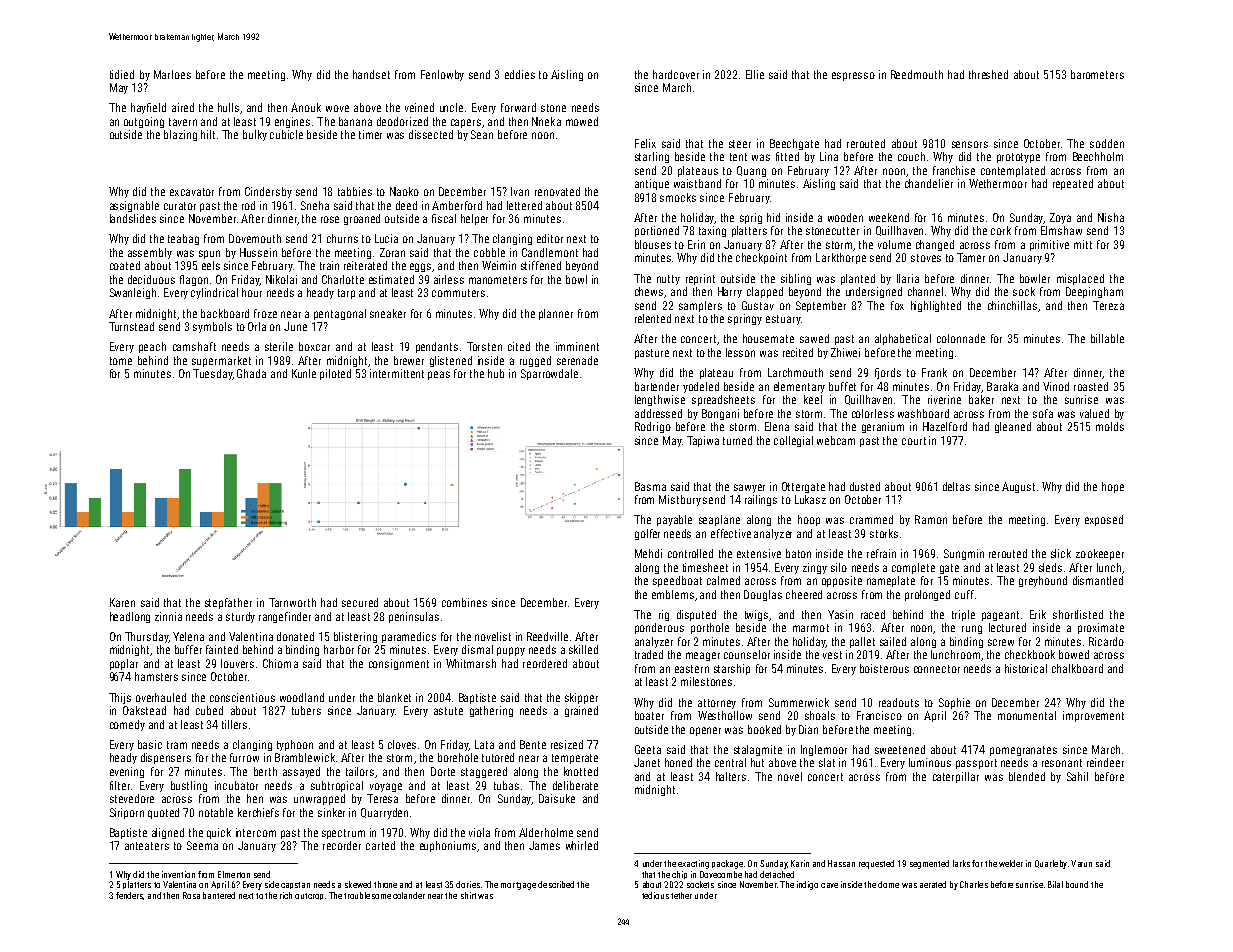  I want to click on Karen, so click(122, 602).
